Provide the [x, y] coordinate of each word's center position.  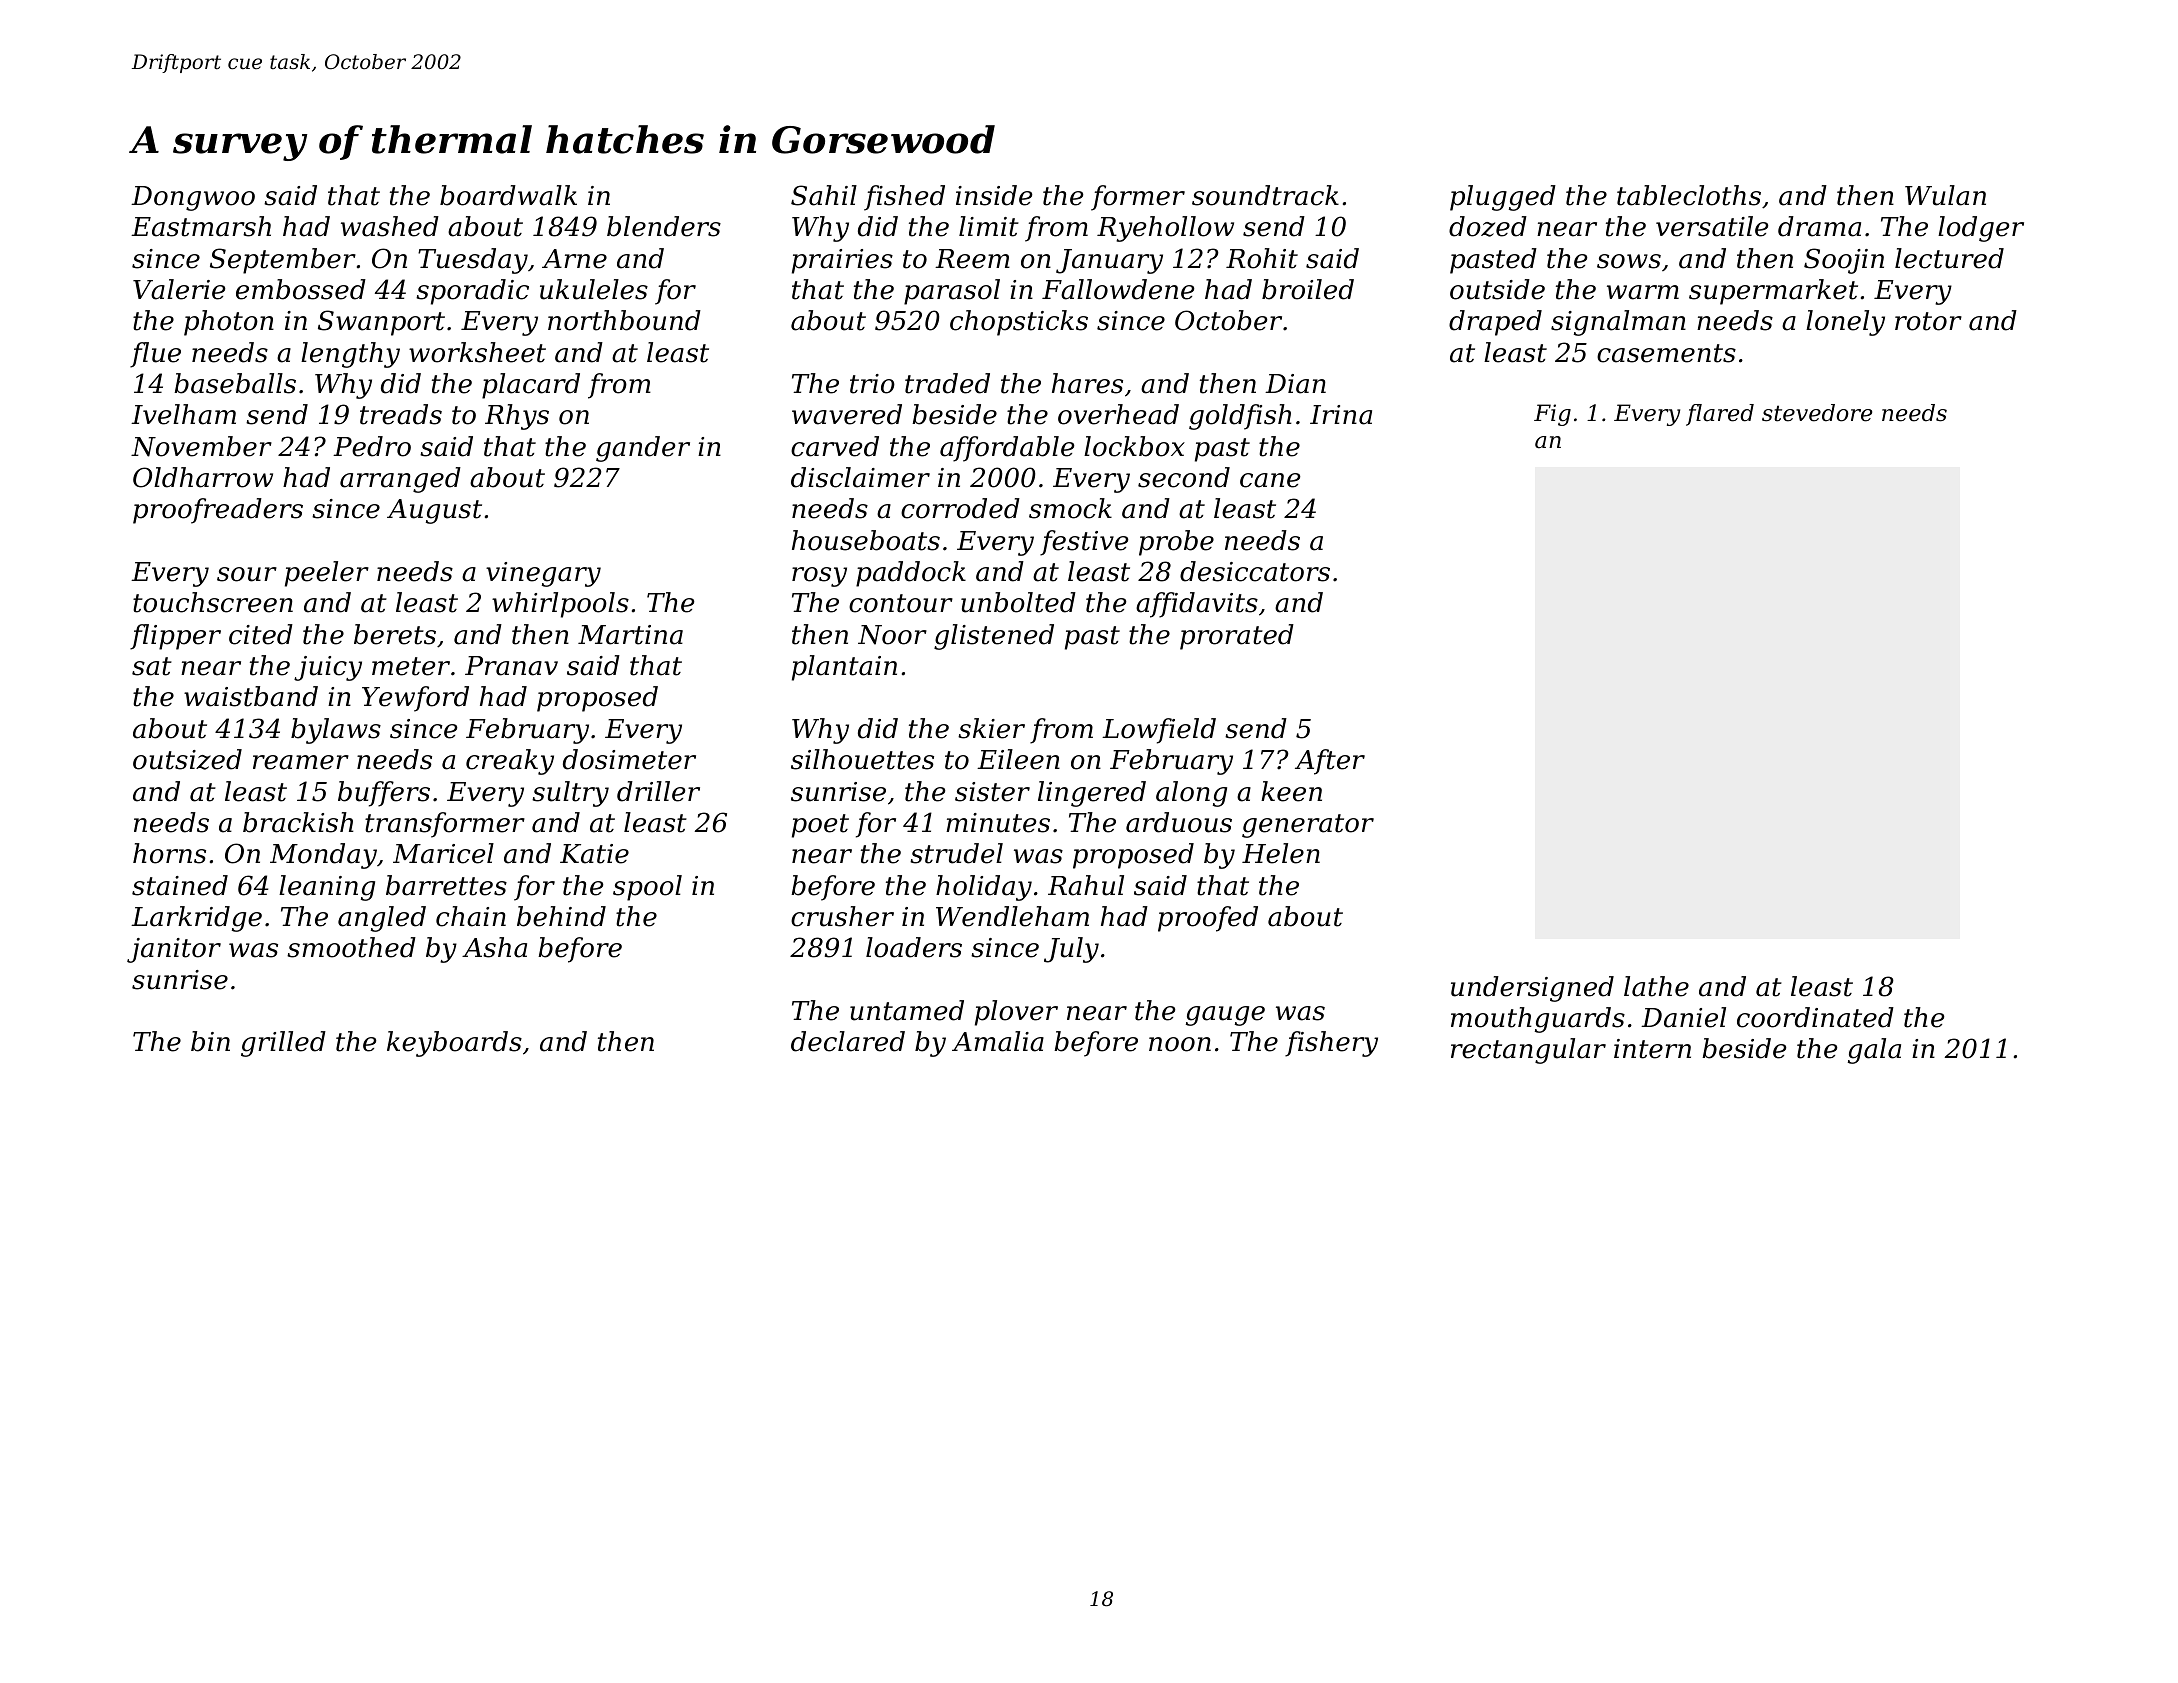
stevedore [1817, 413]
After [1330, 762]
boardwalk [508, 195]
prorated [1237, 637]
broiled [1308, 289]
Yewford [415, 699]
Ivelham [183, 414]
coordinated [1815, 1017]
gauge [1225, 1016]
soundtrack [1265, 195]
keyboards [454, 1044]
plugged [1503, 198]
